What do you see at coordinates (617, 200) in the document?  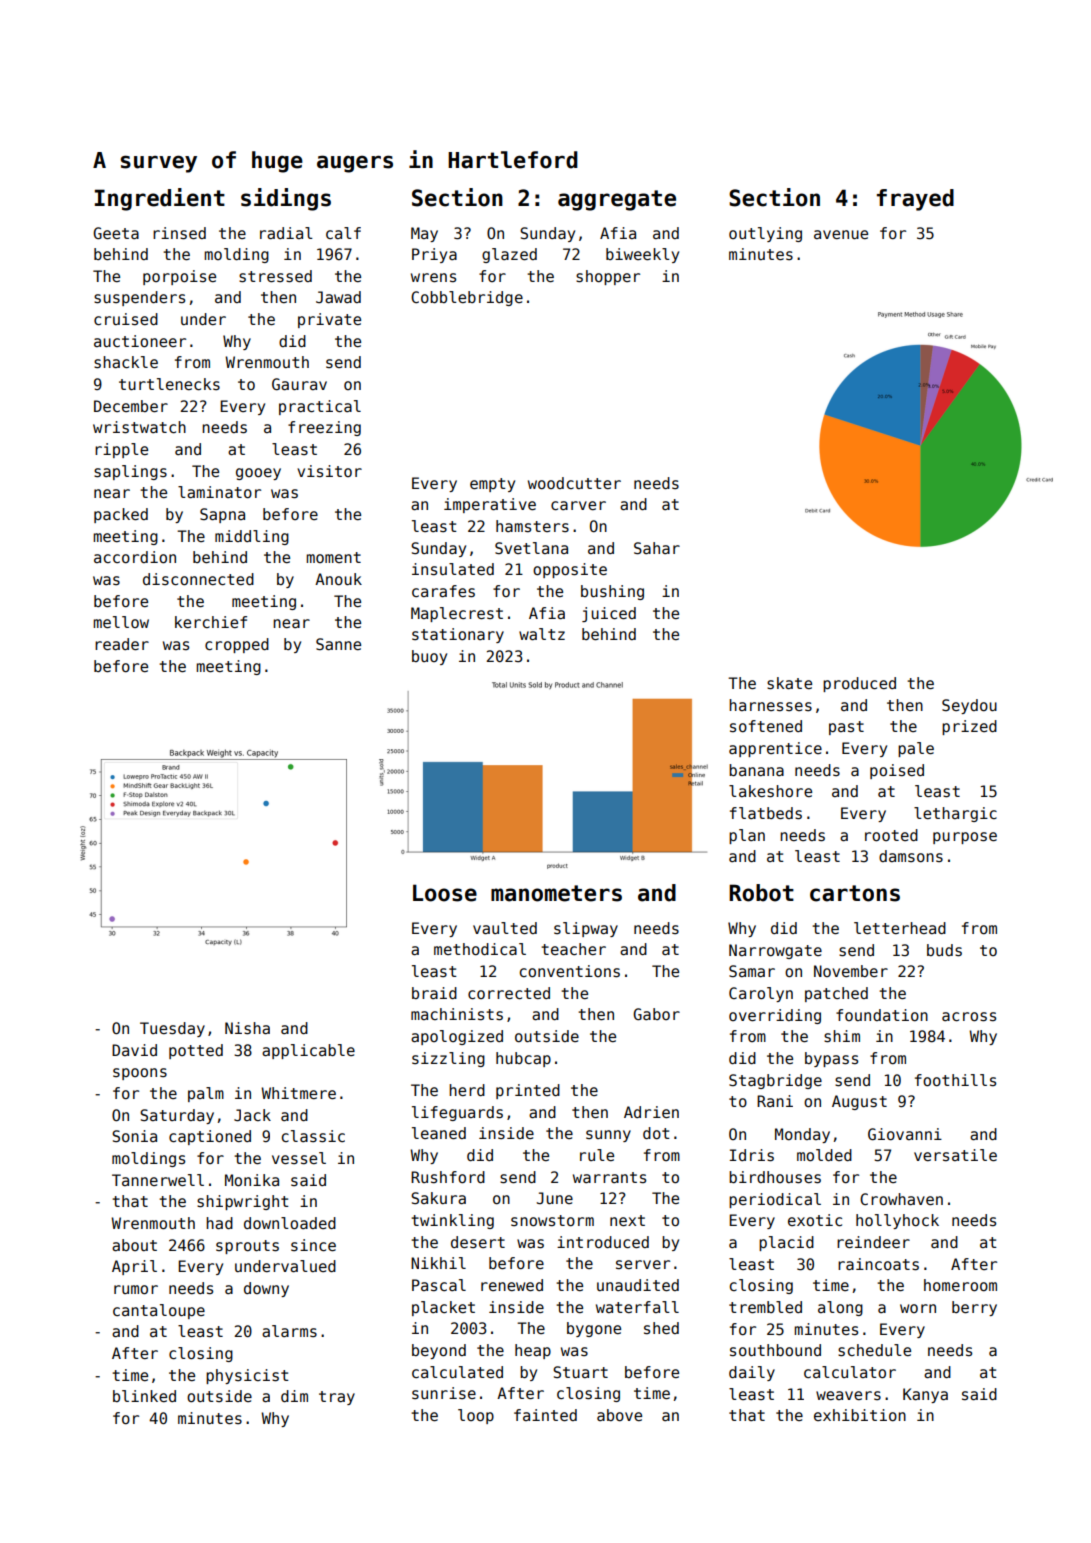 I see `aggregate` at bounding box center [617, 200].
